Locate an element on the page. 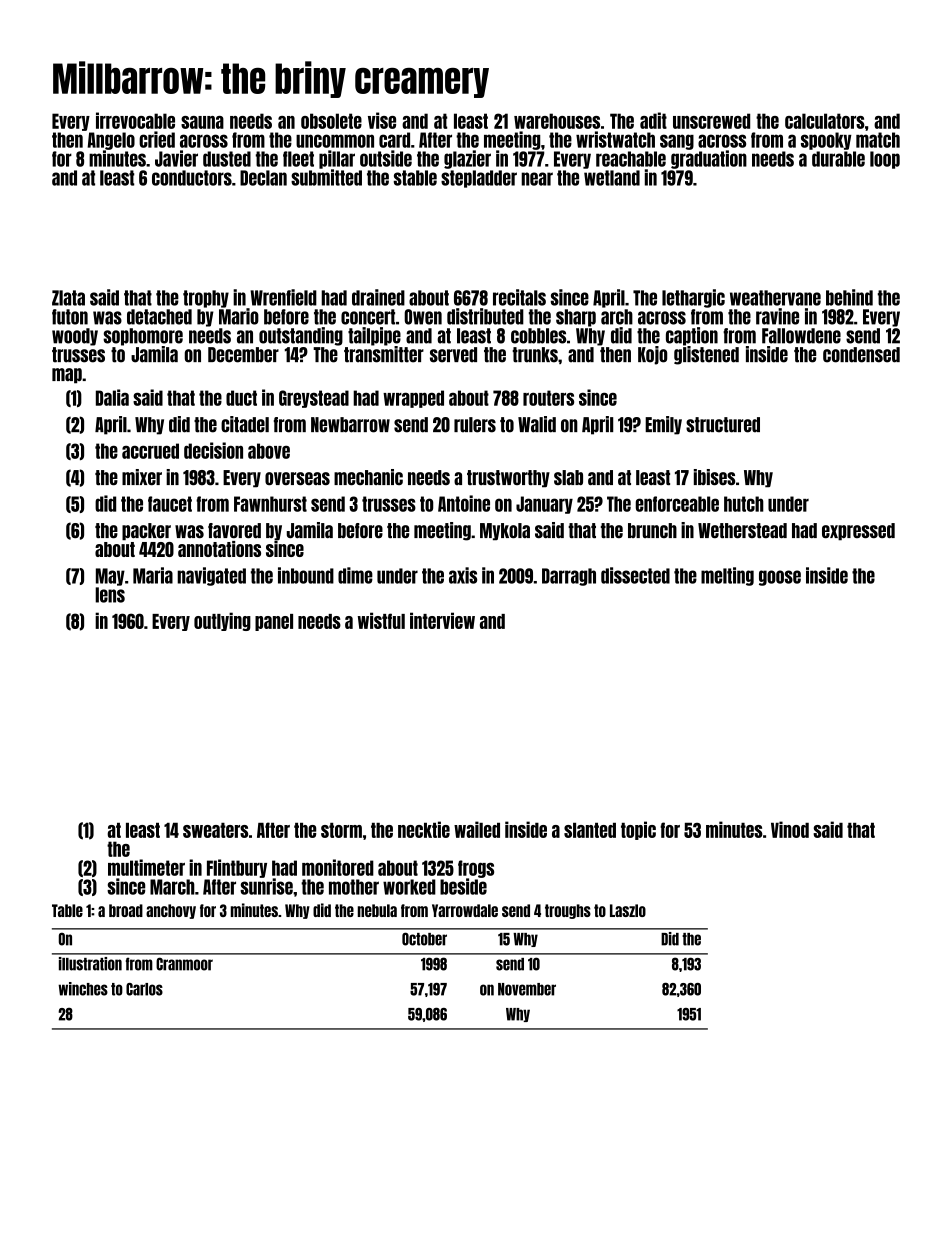  outlying is located at coordinates (222, 621).
